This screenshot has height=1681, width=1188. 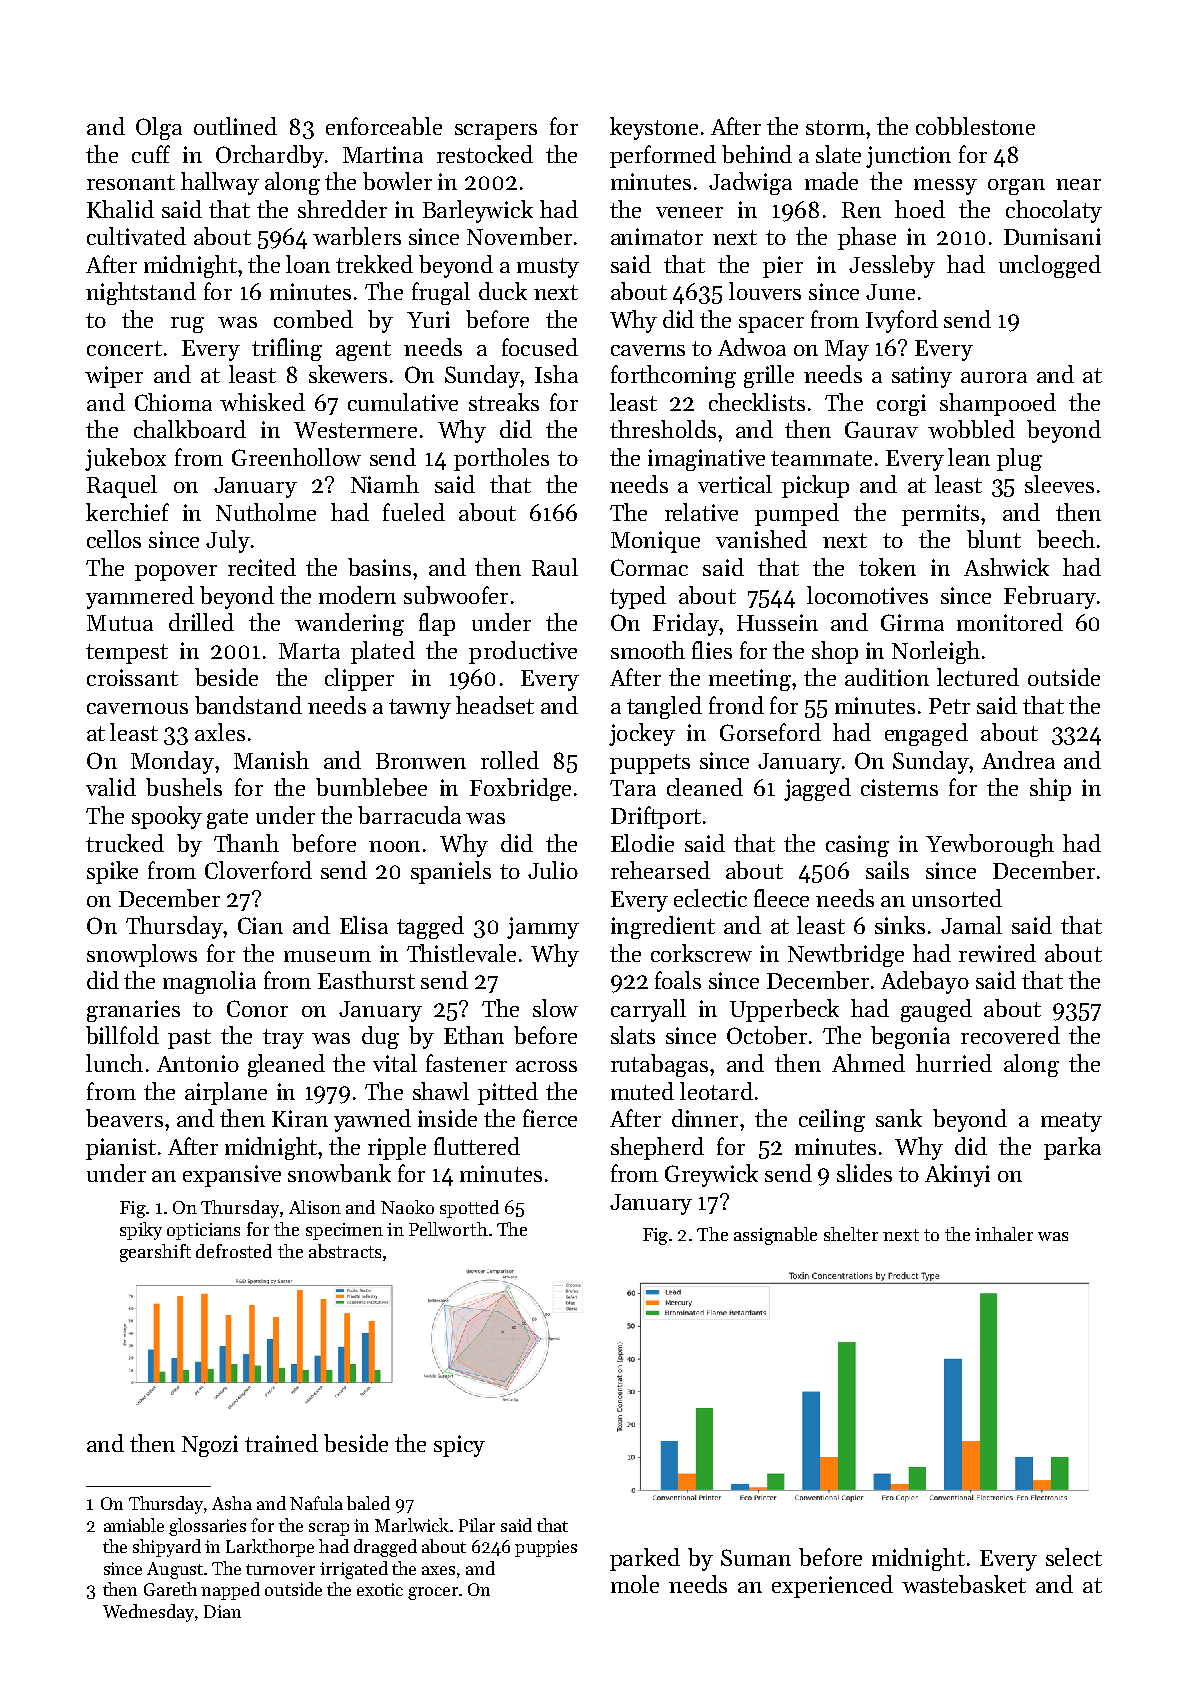 What do you see at coordinates (635, 1584) in the screenshot?
I see `mole` at bounding box center [635, 1584].
